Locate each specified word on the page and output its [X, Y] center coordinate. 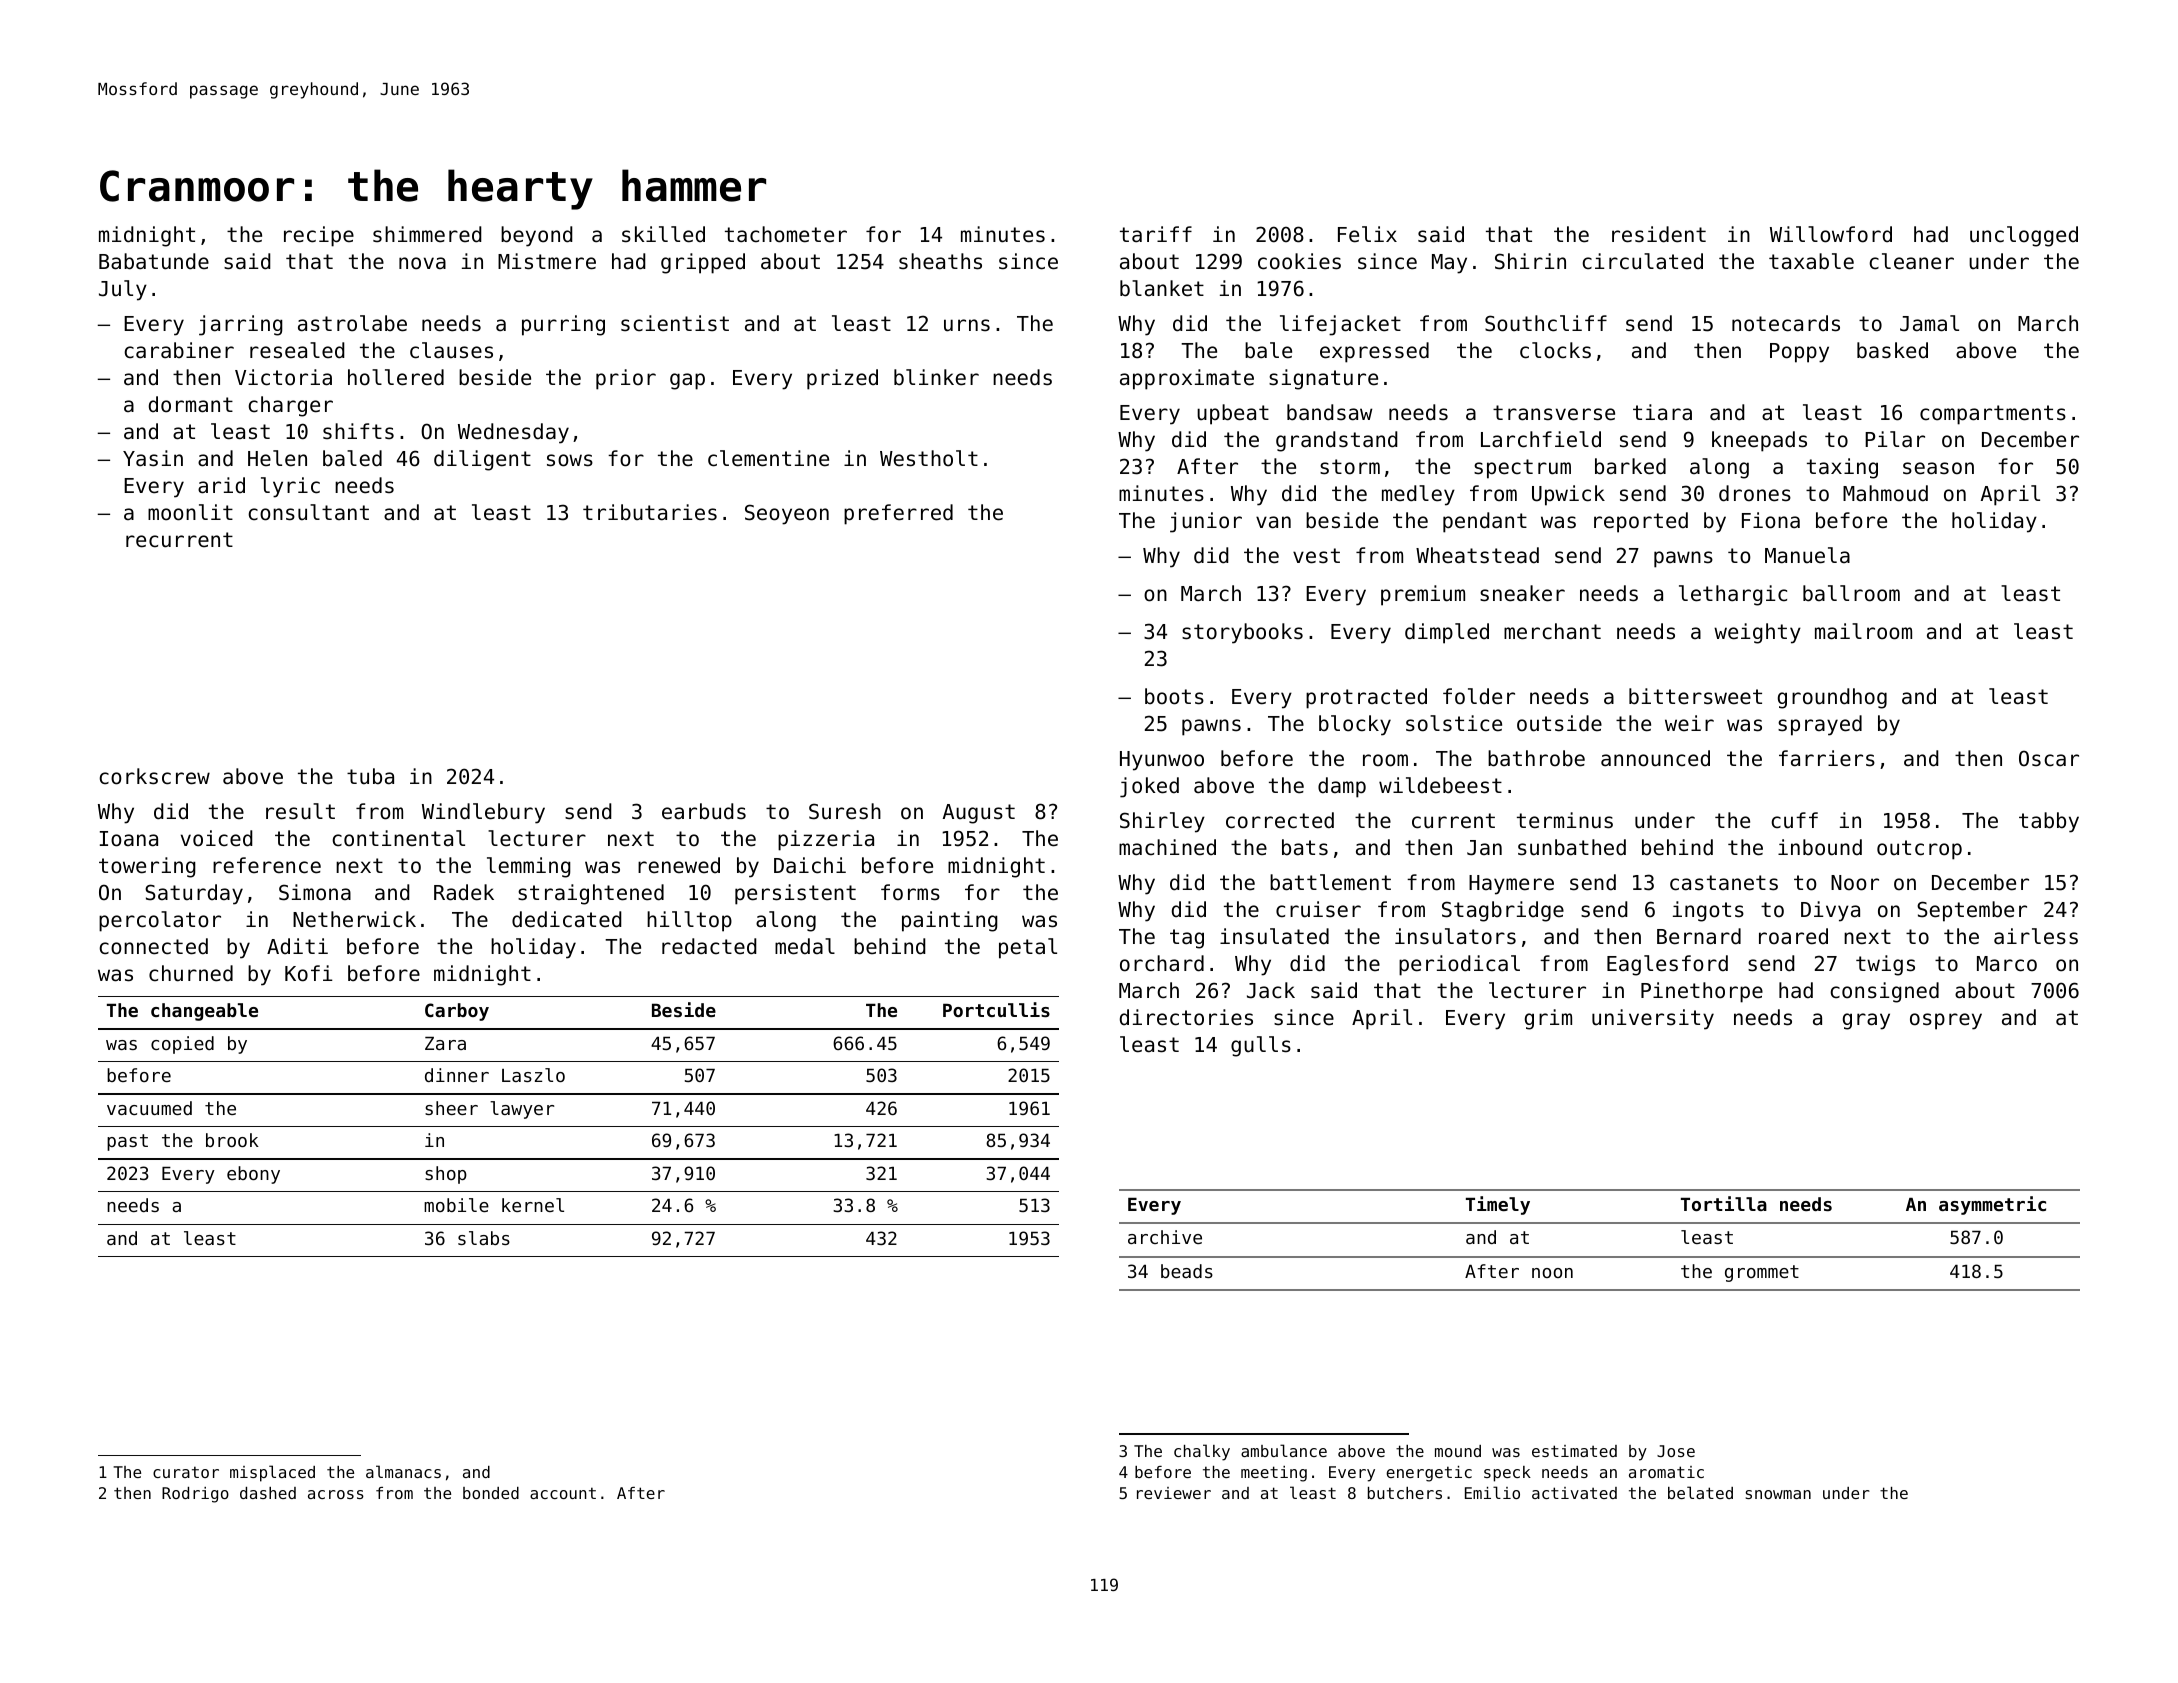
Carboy [457, 1012]
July [123, 290]
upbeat [1233, 414]
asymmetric [1992, 1205]
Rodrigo [195, 1495]
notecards [1786, 323]
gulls [1261, 1046]
